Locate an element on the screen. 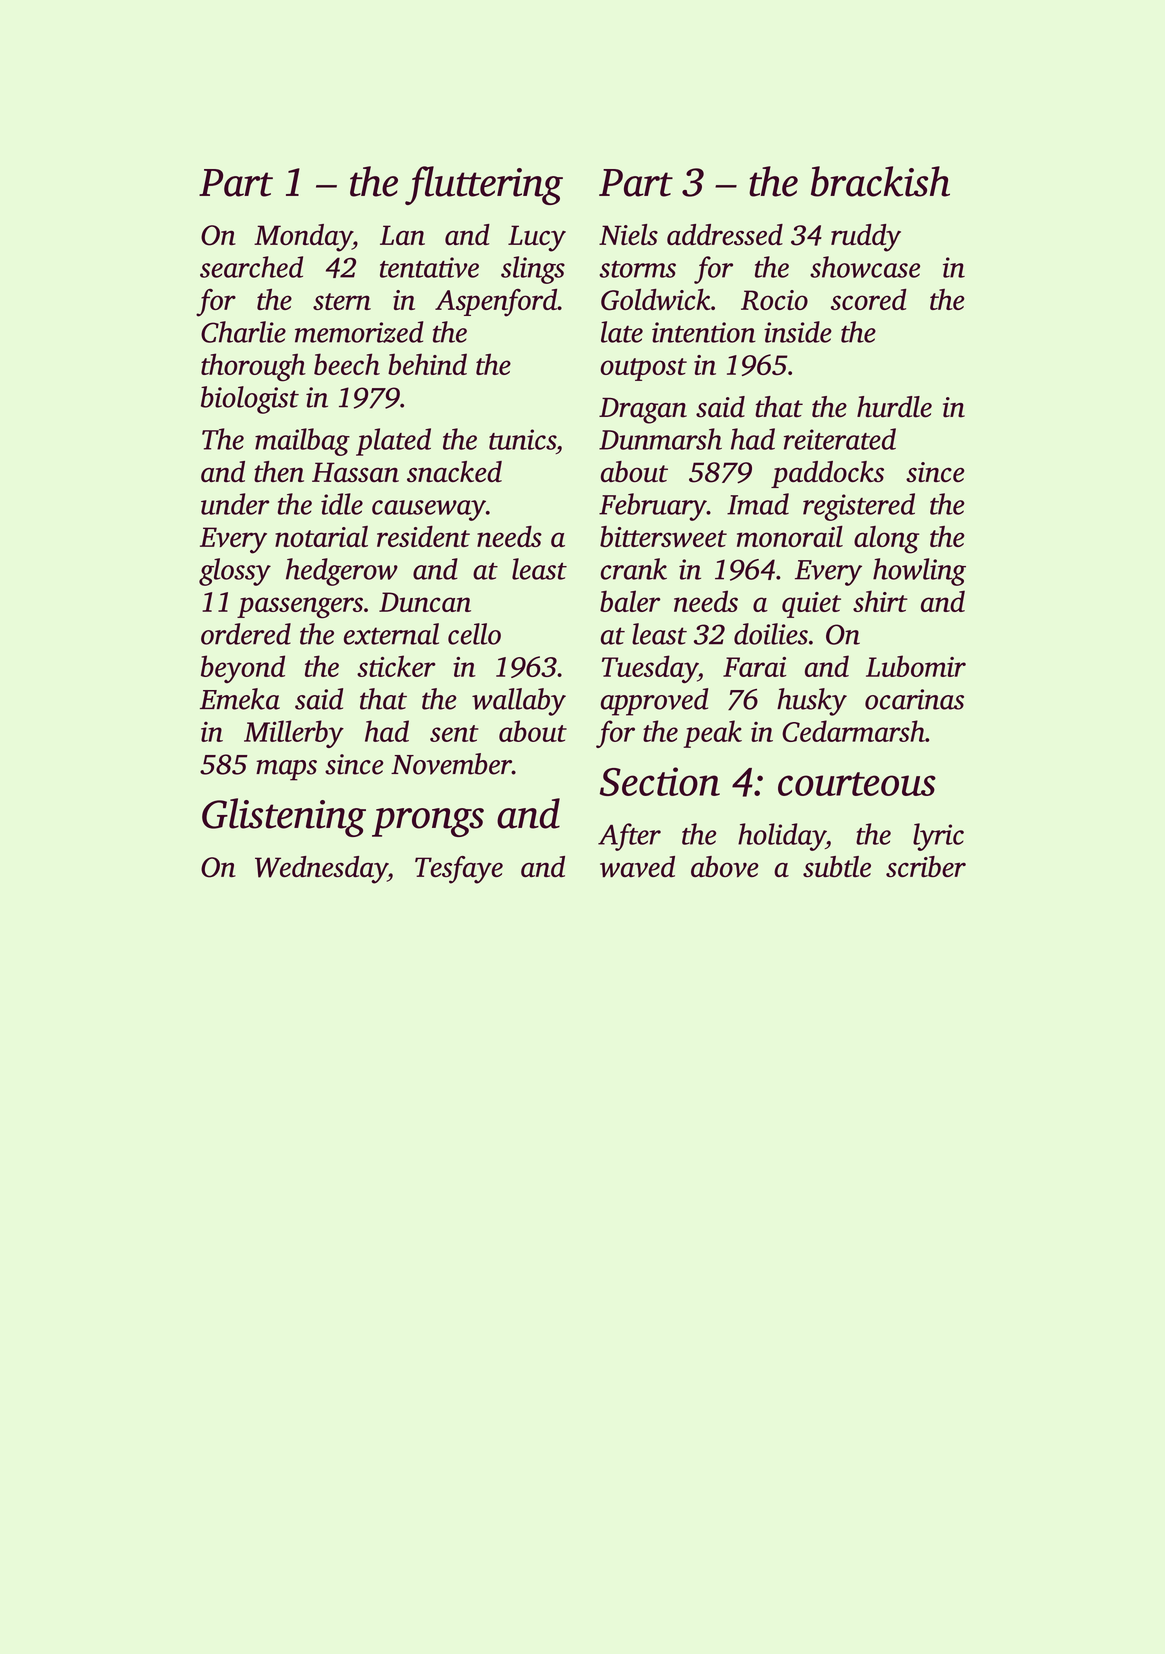 This screenshot has width=1165, height=1654. Monday is located at coordinates (303, 238).
